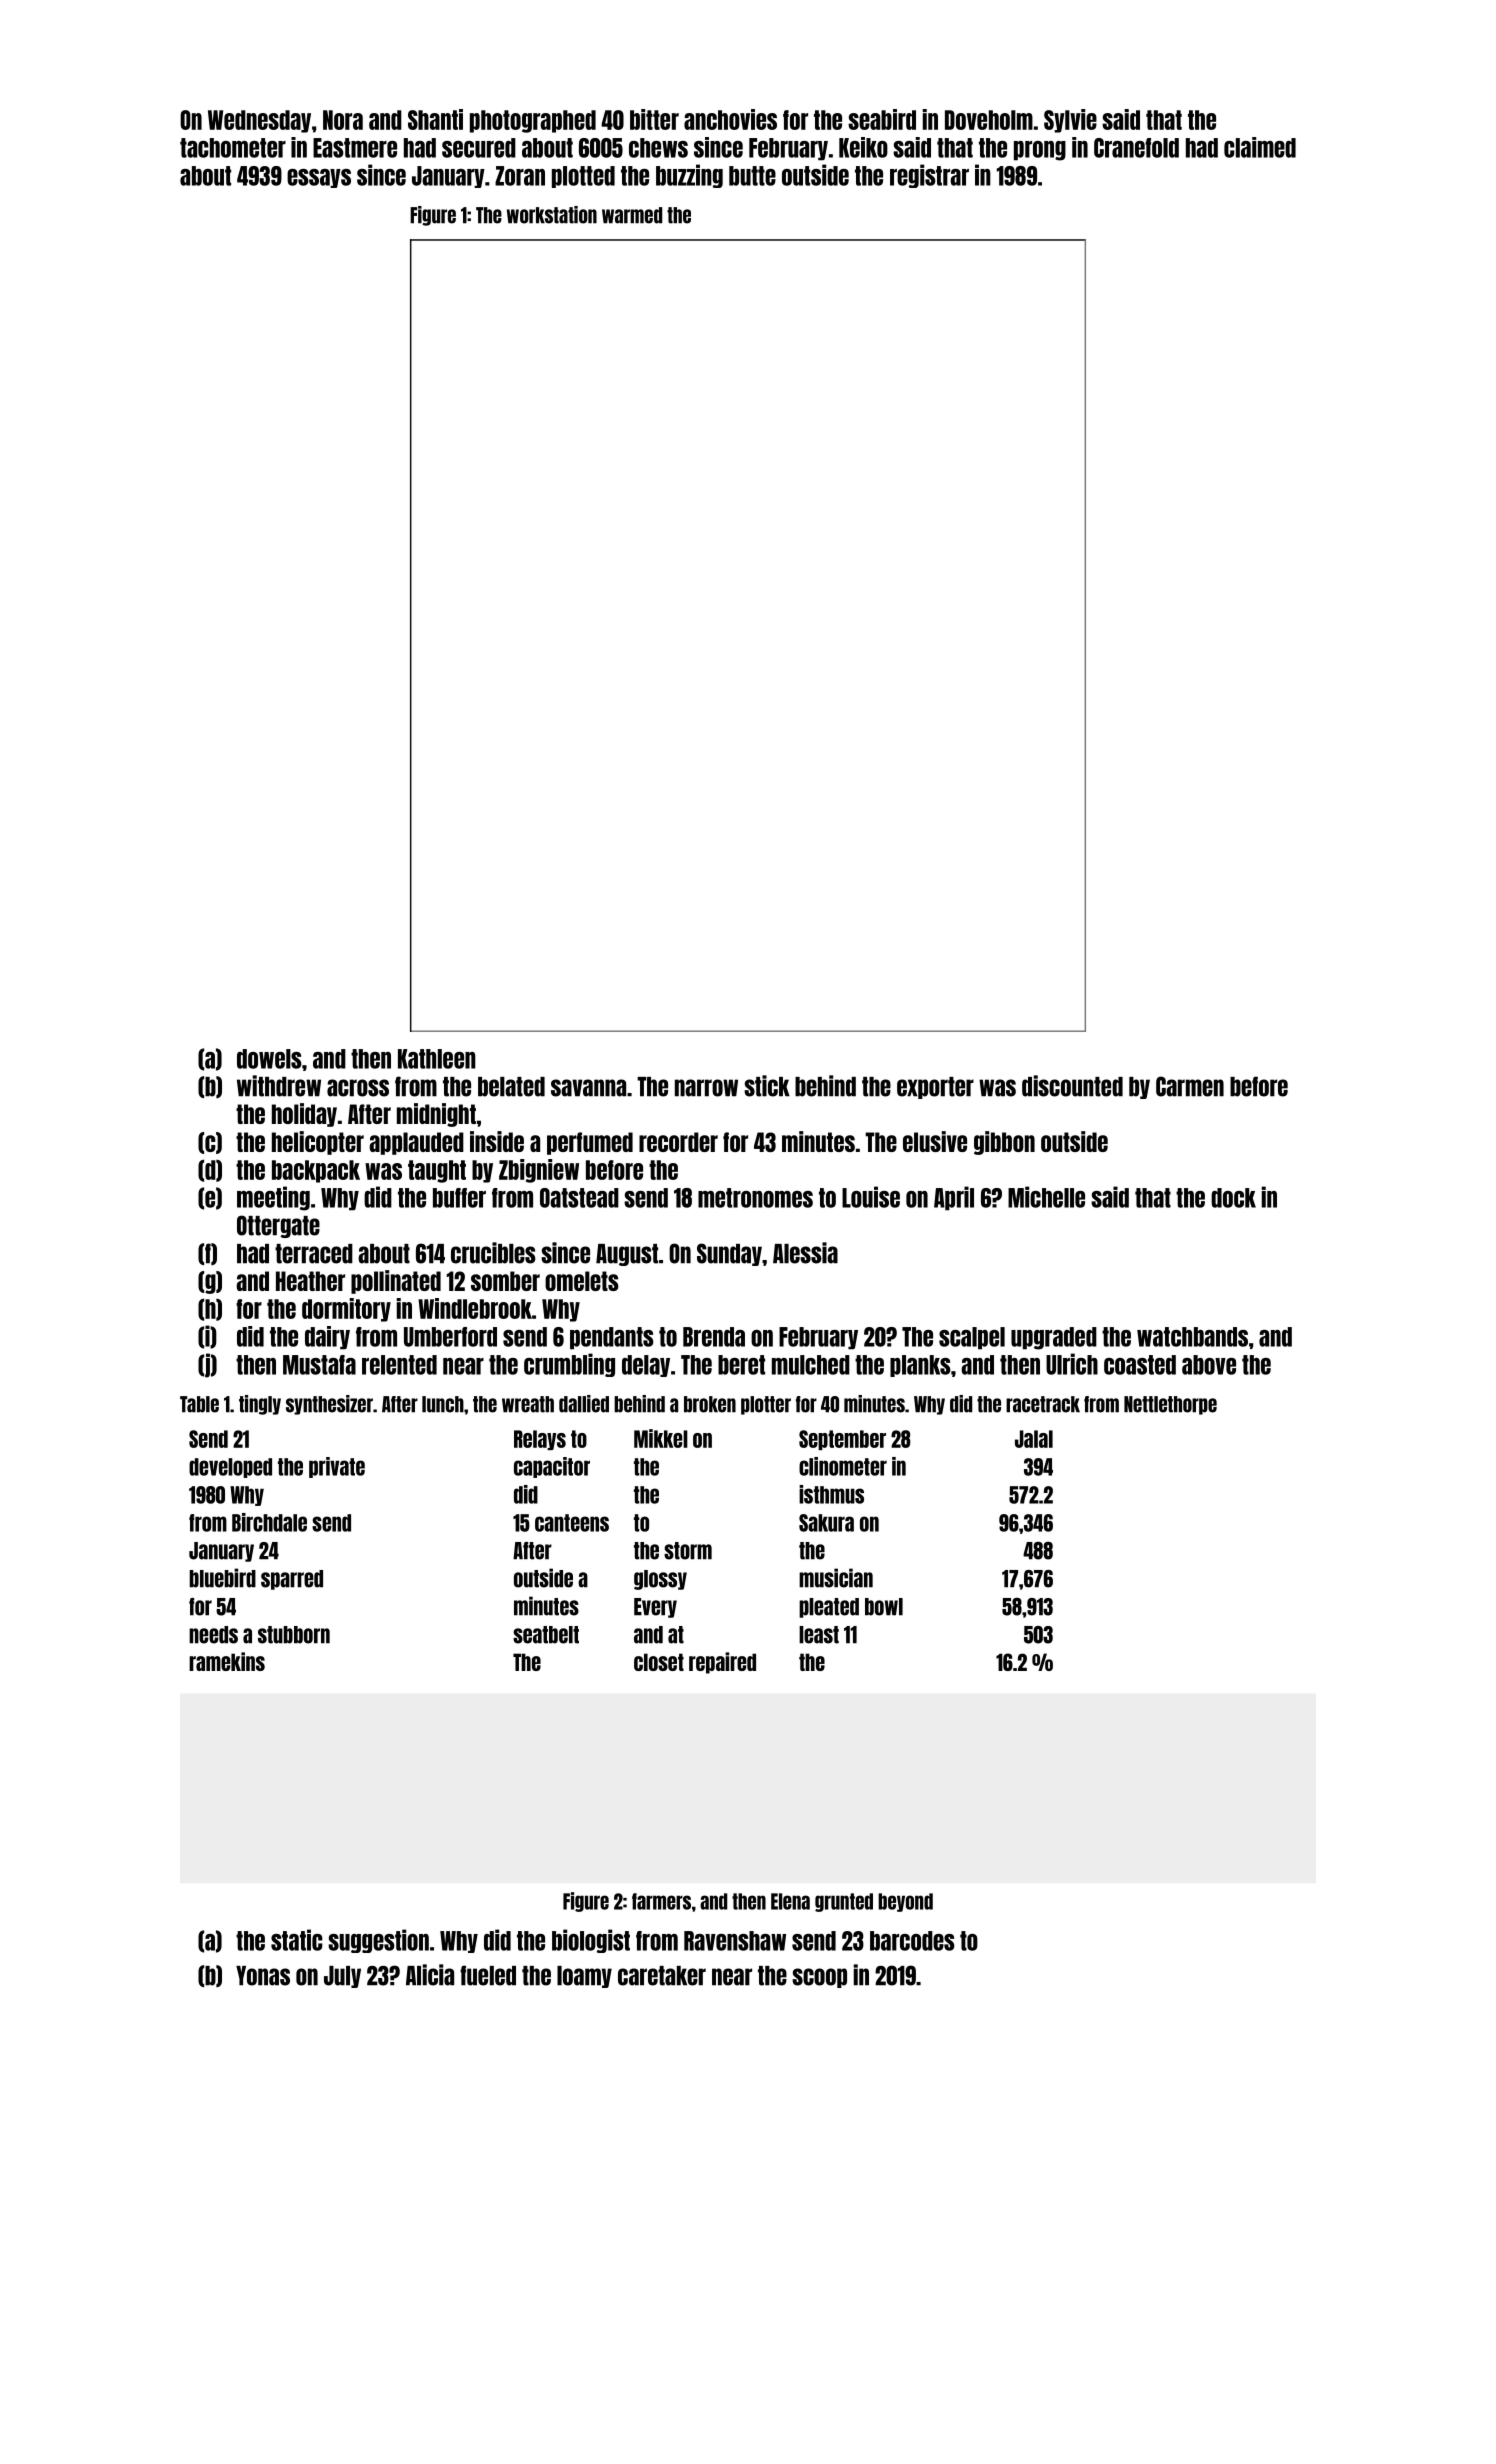 The width and height of the screenshot is (1496, 2464). What do you see at coordinates (935, 1088) in the screenshot?
I see `exporter` at bounding box center [935, 1088].
